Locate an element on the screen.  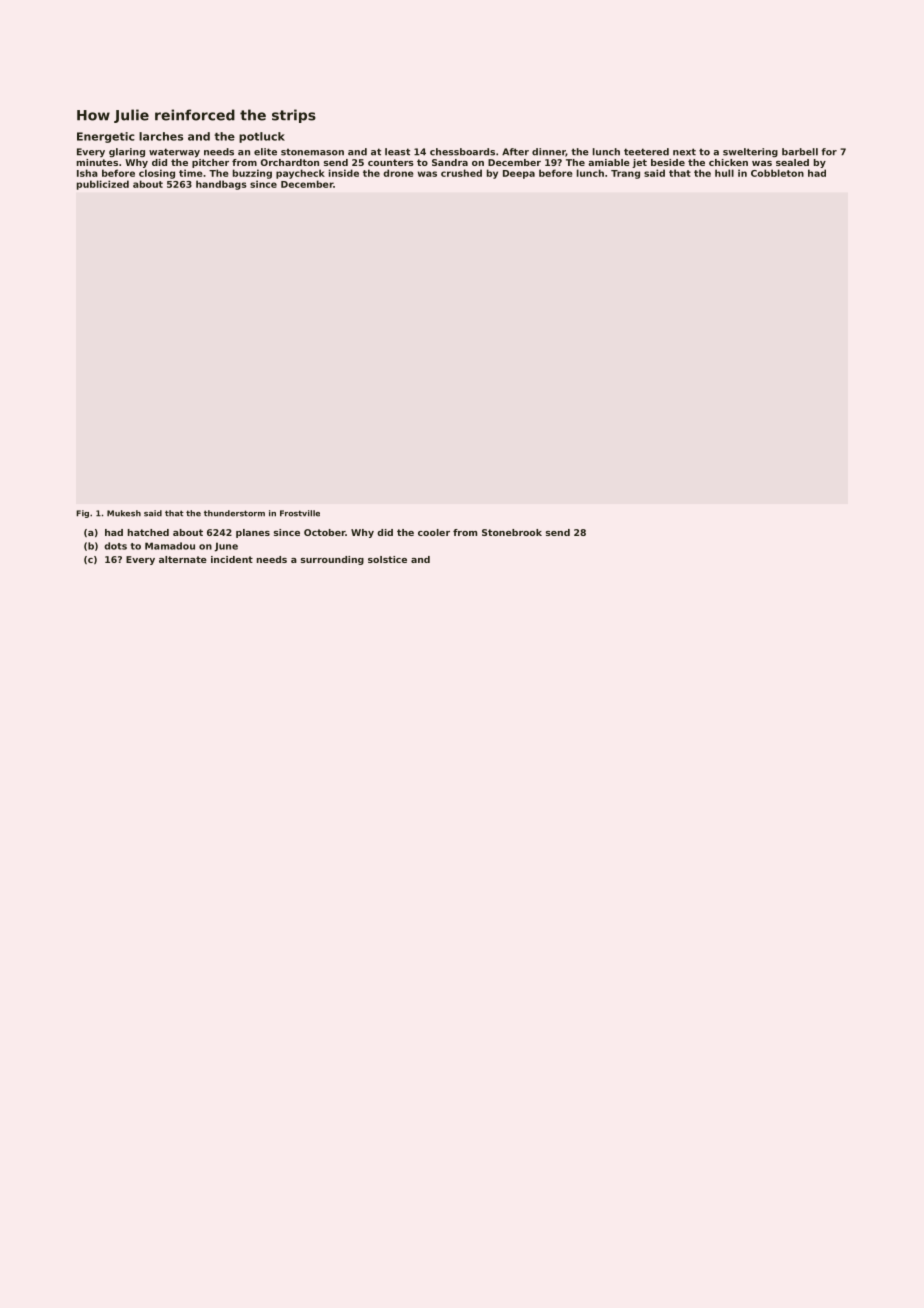
Cobbleton is located at coordinates (777, 173).
